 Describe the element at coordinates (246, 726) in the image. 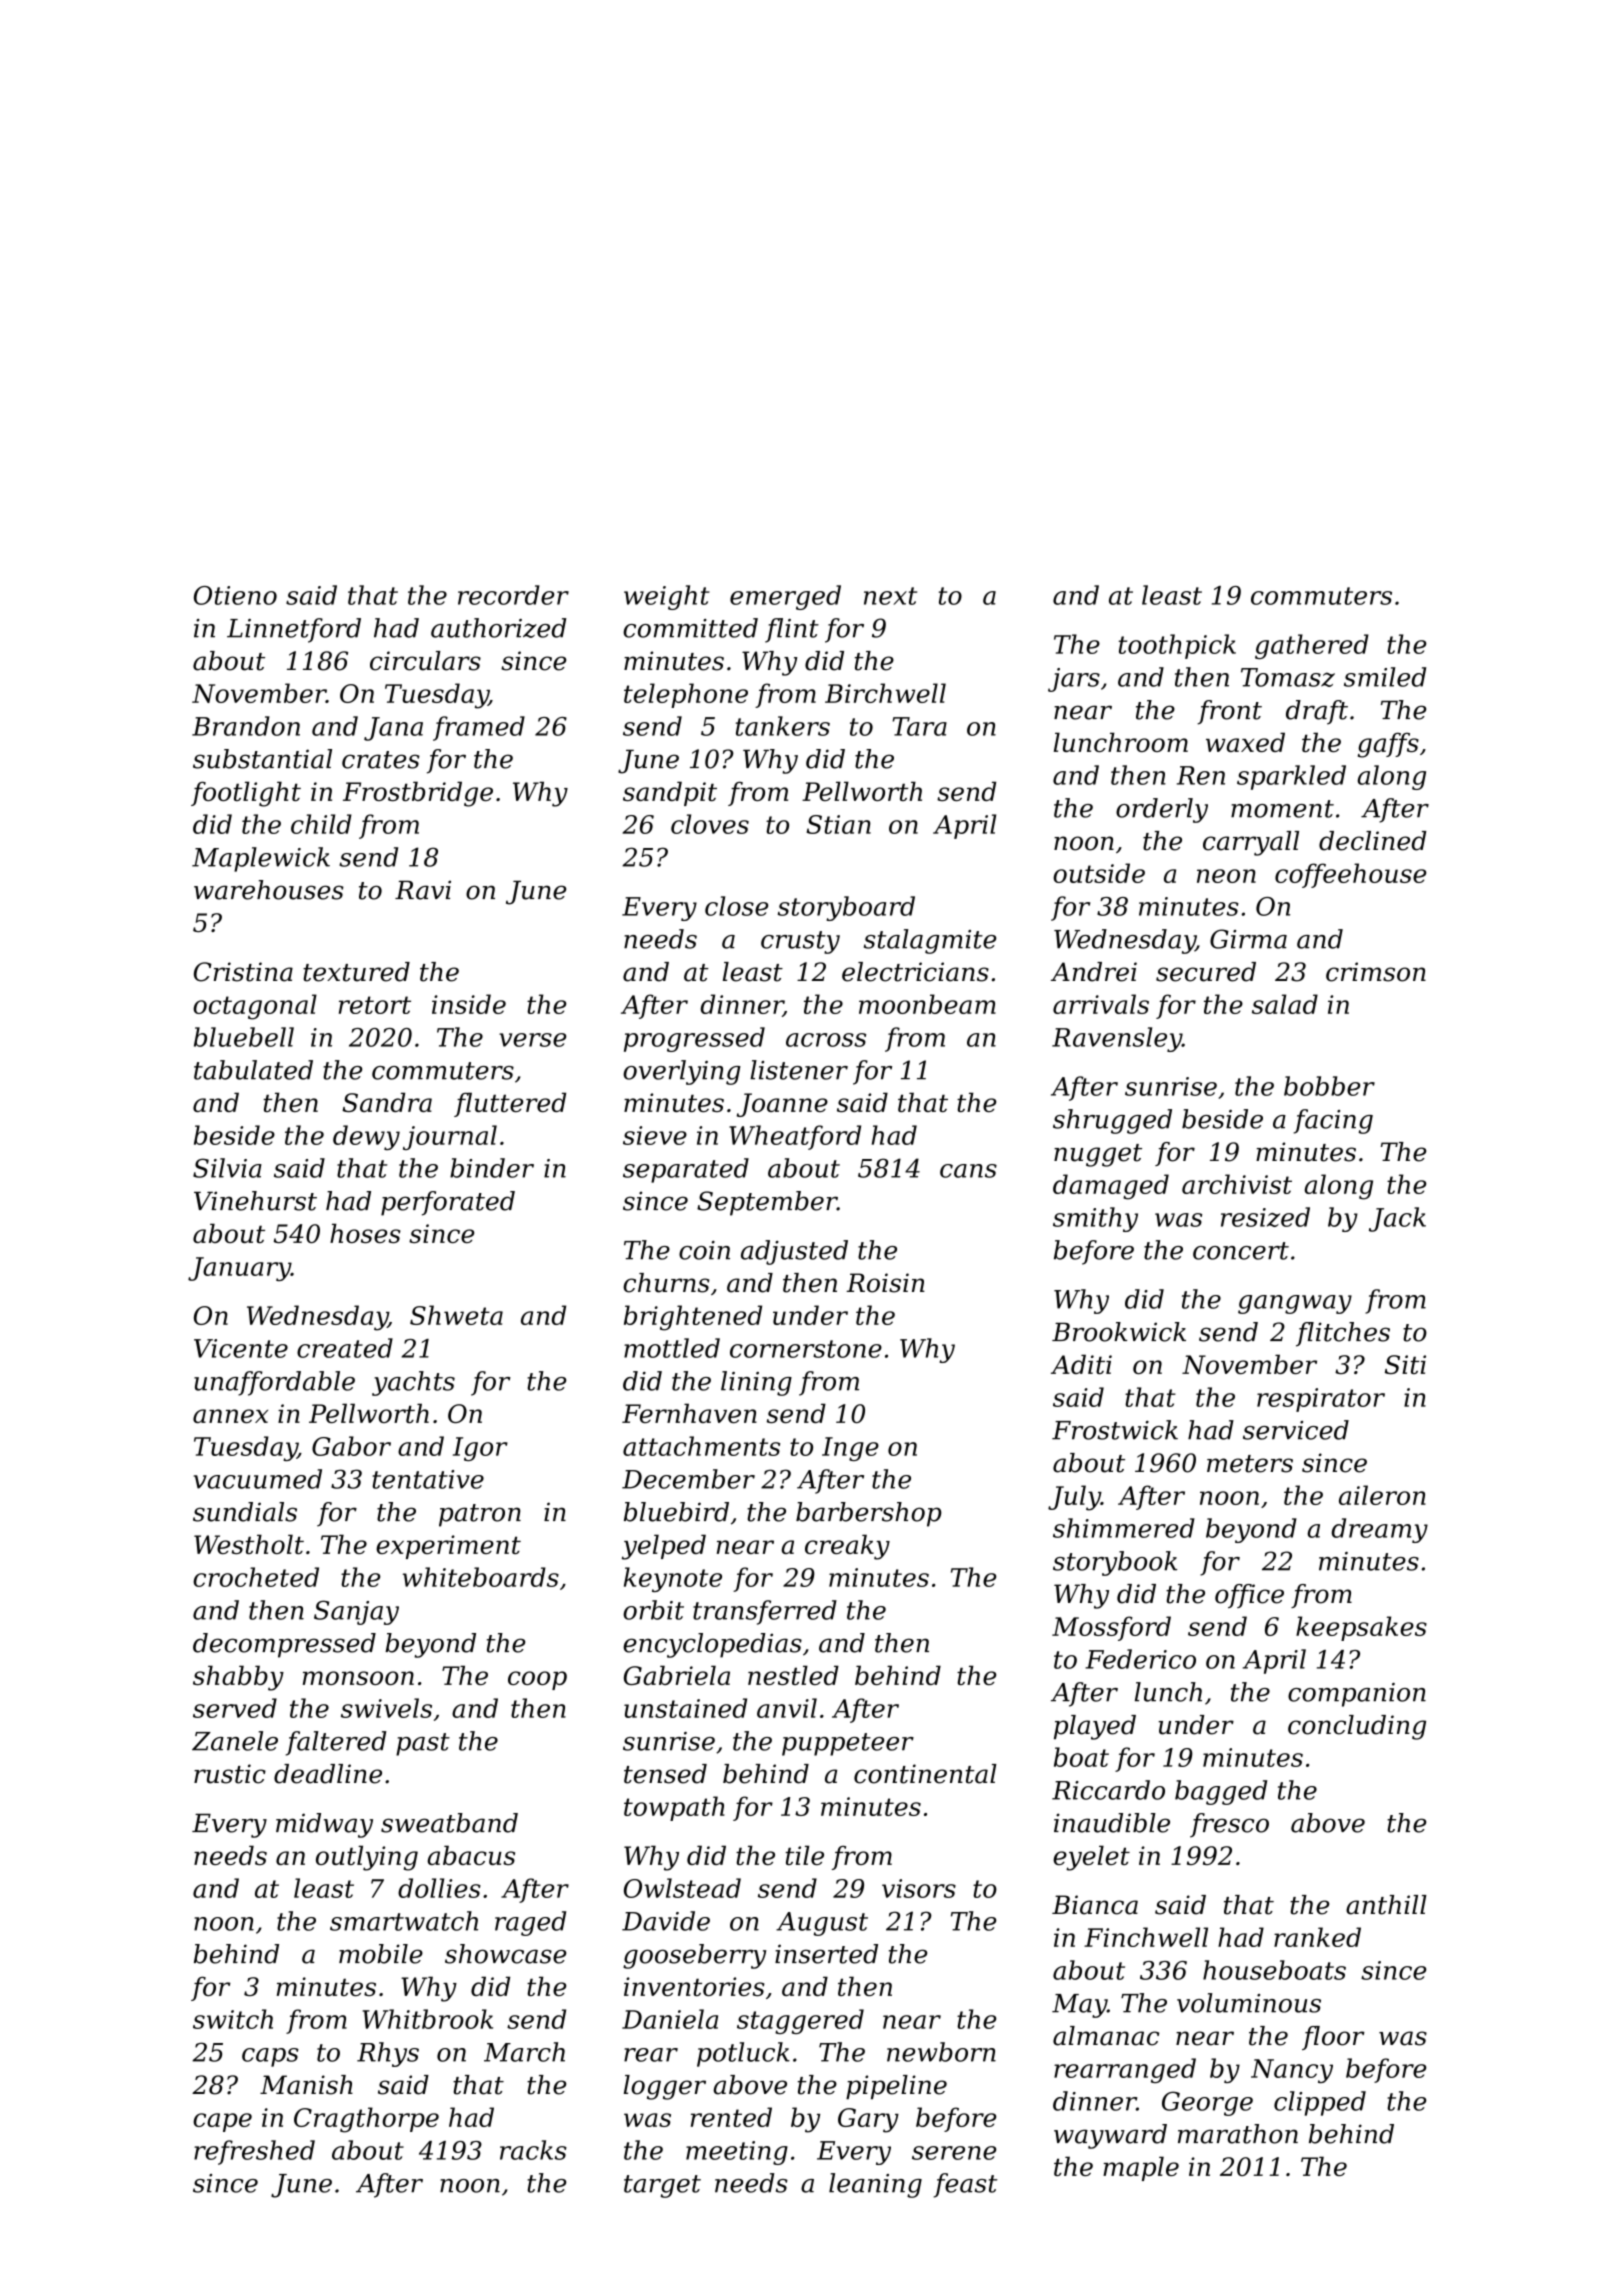

I see `Brandon` at that location.
